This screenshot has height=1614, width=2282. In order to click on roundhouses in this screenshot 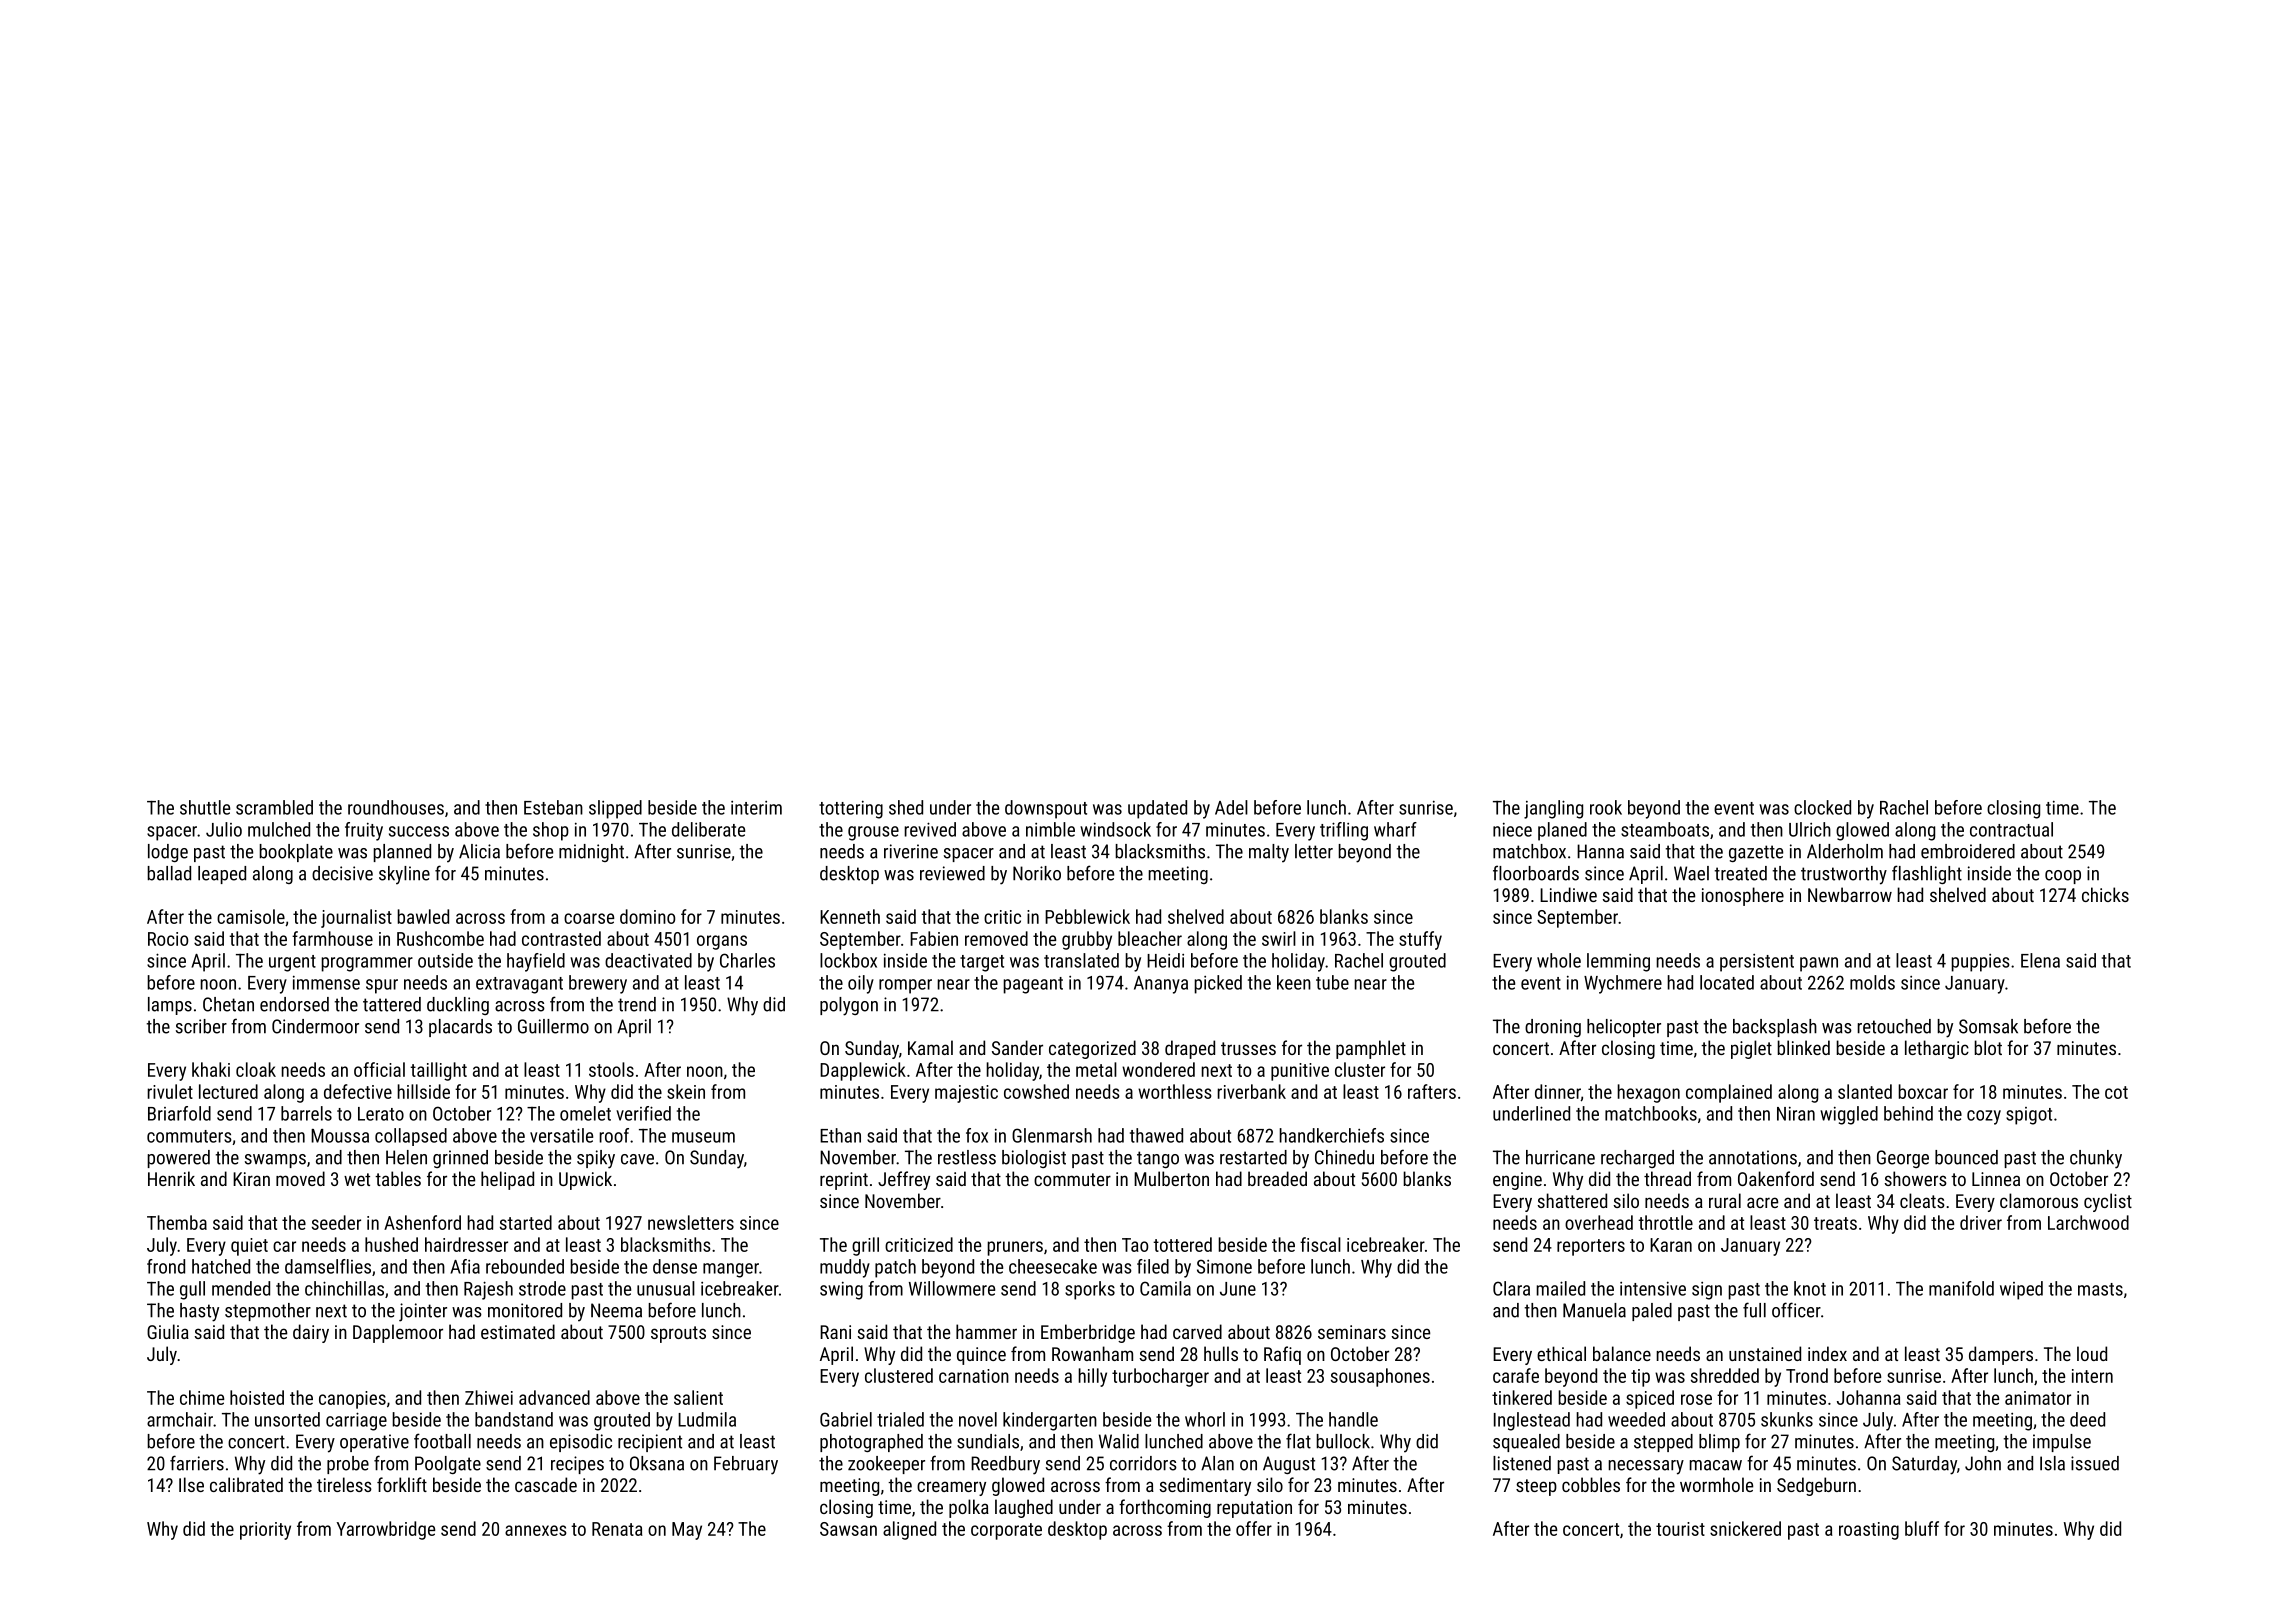, I will do `click(396, 807)`.
